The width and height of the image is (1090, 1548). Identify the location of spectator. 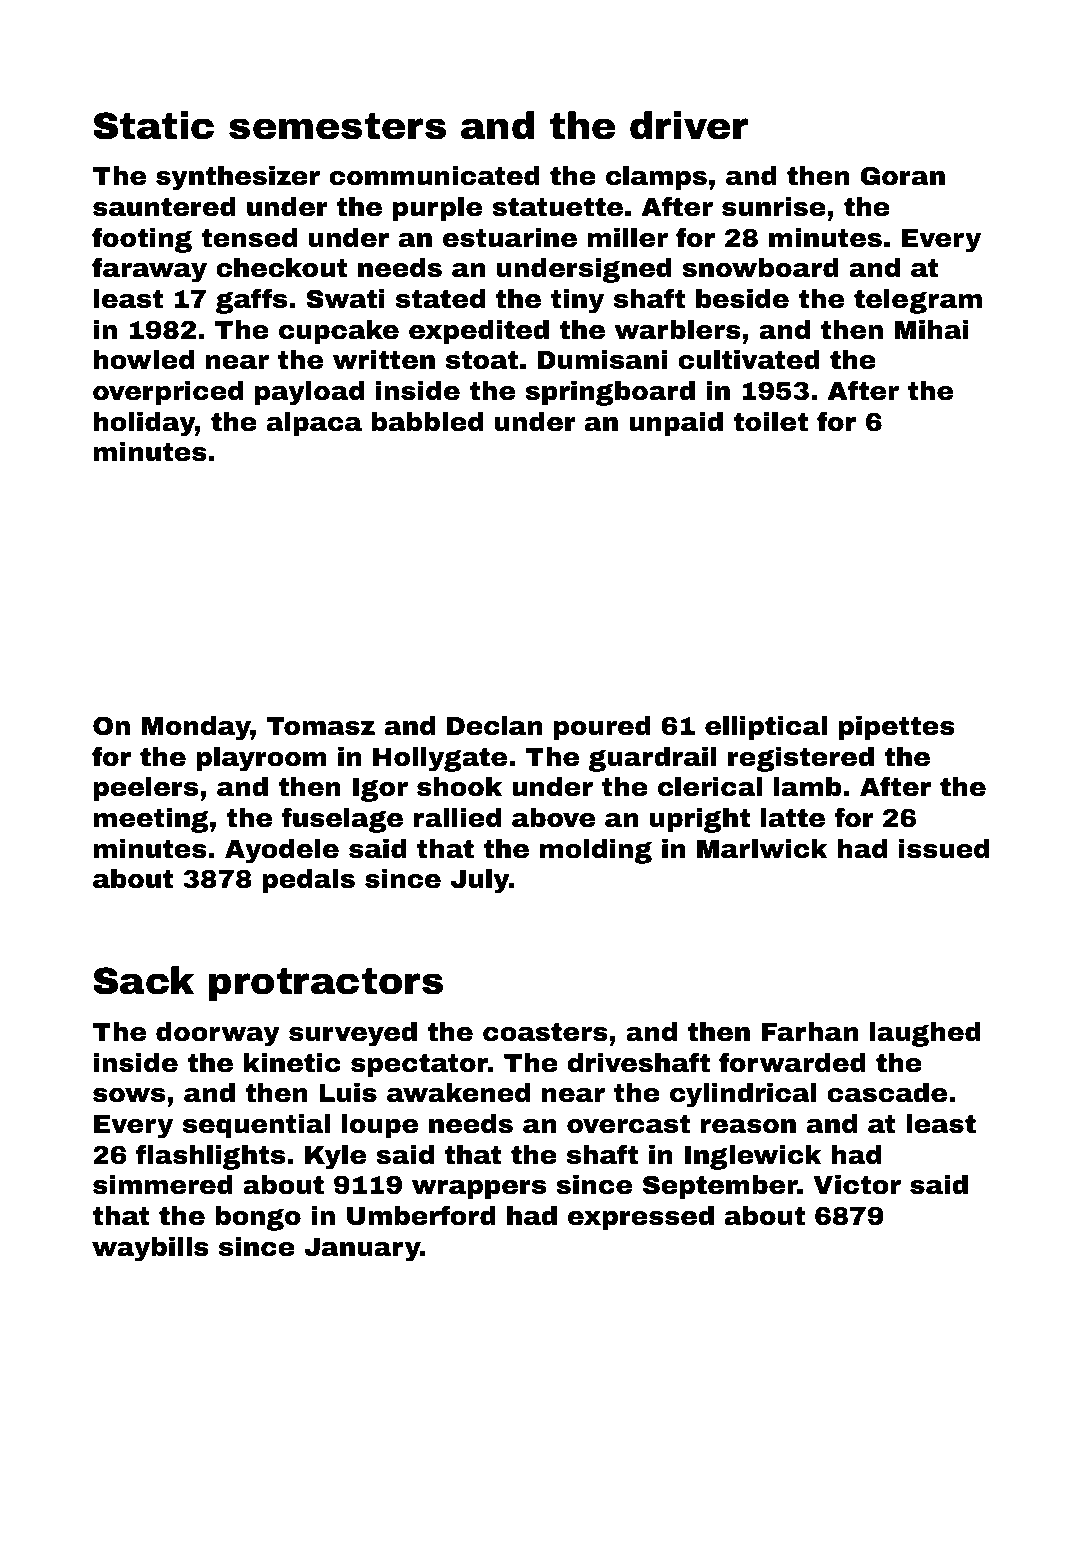
(419, 1065).
